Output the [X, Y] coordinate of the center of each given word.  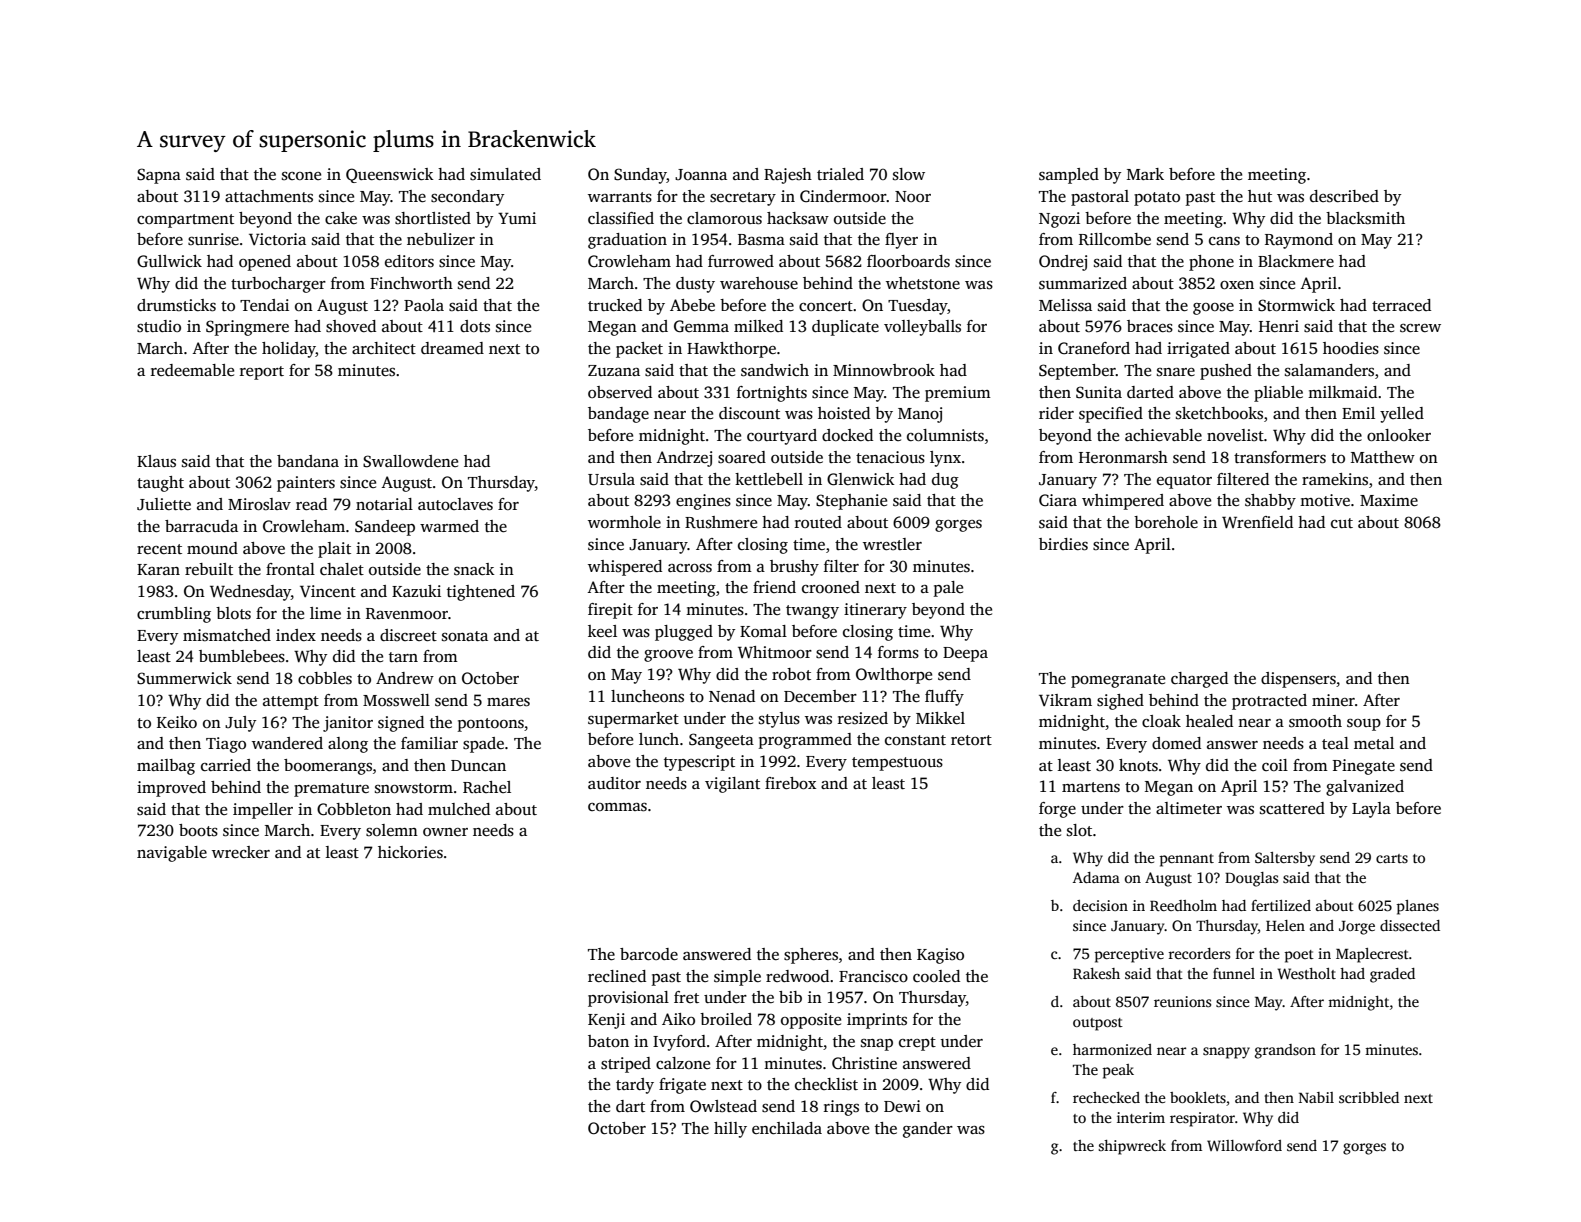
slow [909, 174]
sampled [1069, 176]
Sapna [159, 176]
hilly [730, 1130]
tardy [635, 1086]
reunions [1182, 1001]
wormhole [624, 522]
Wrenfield [1257, 522]
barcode [649, 954]
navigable [172, 854]
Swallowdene [410, 461]
